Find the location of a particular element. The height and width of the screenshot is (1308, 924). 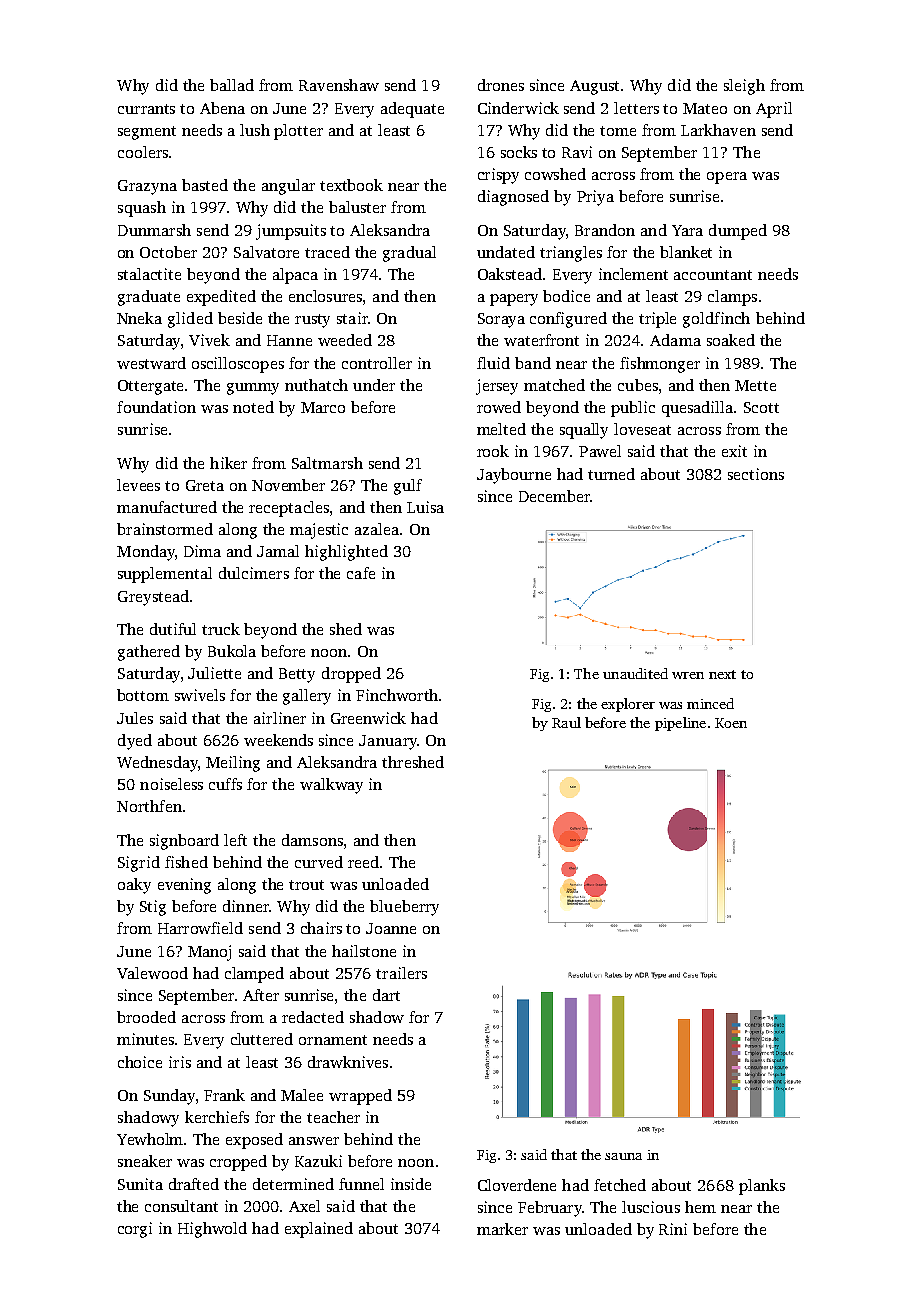

lush is located at coordinates (255, 130).
